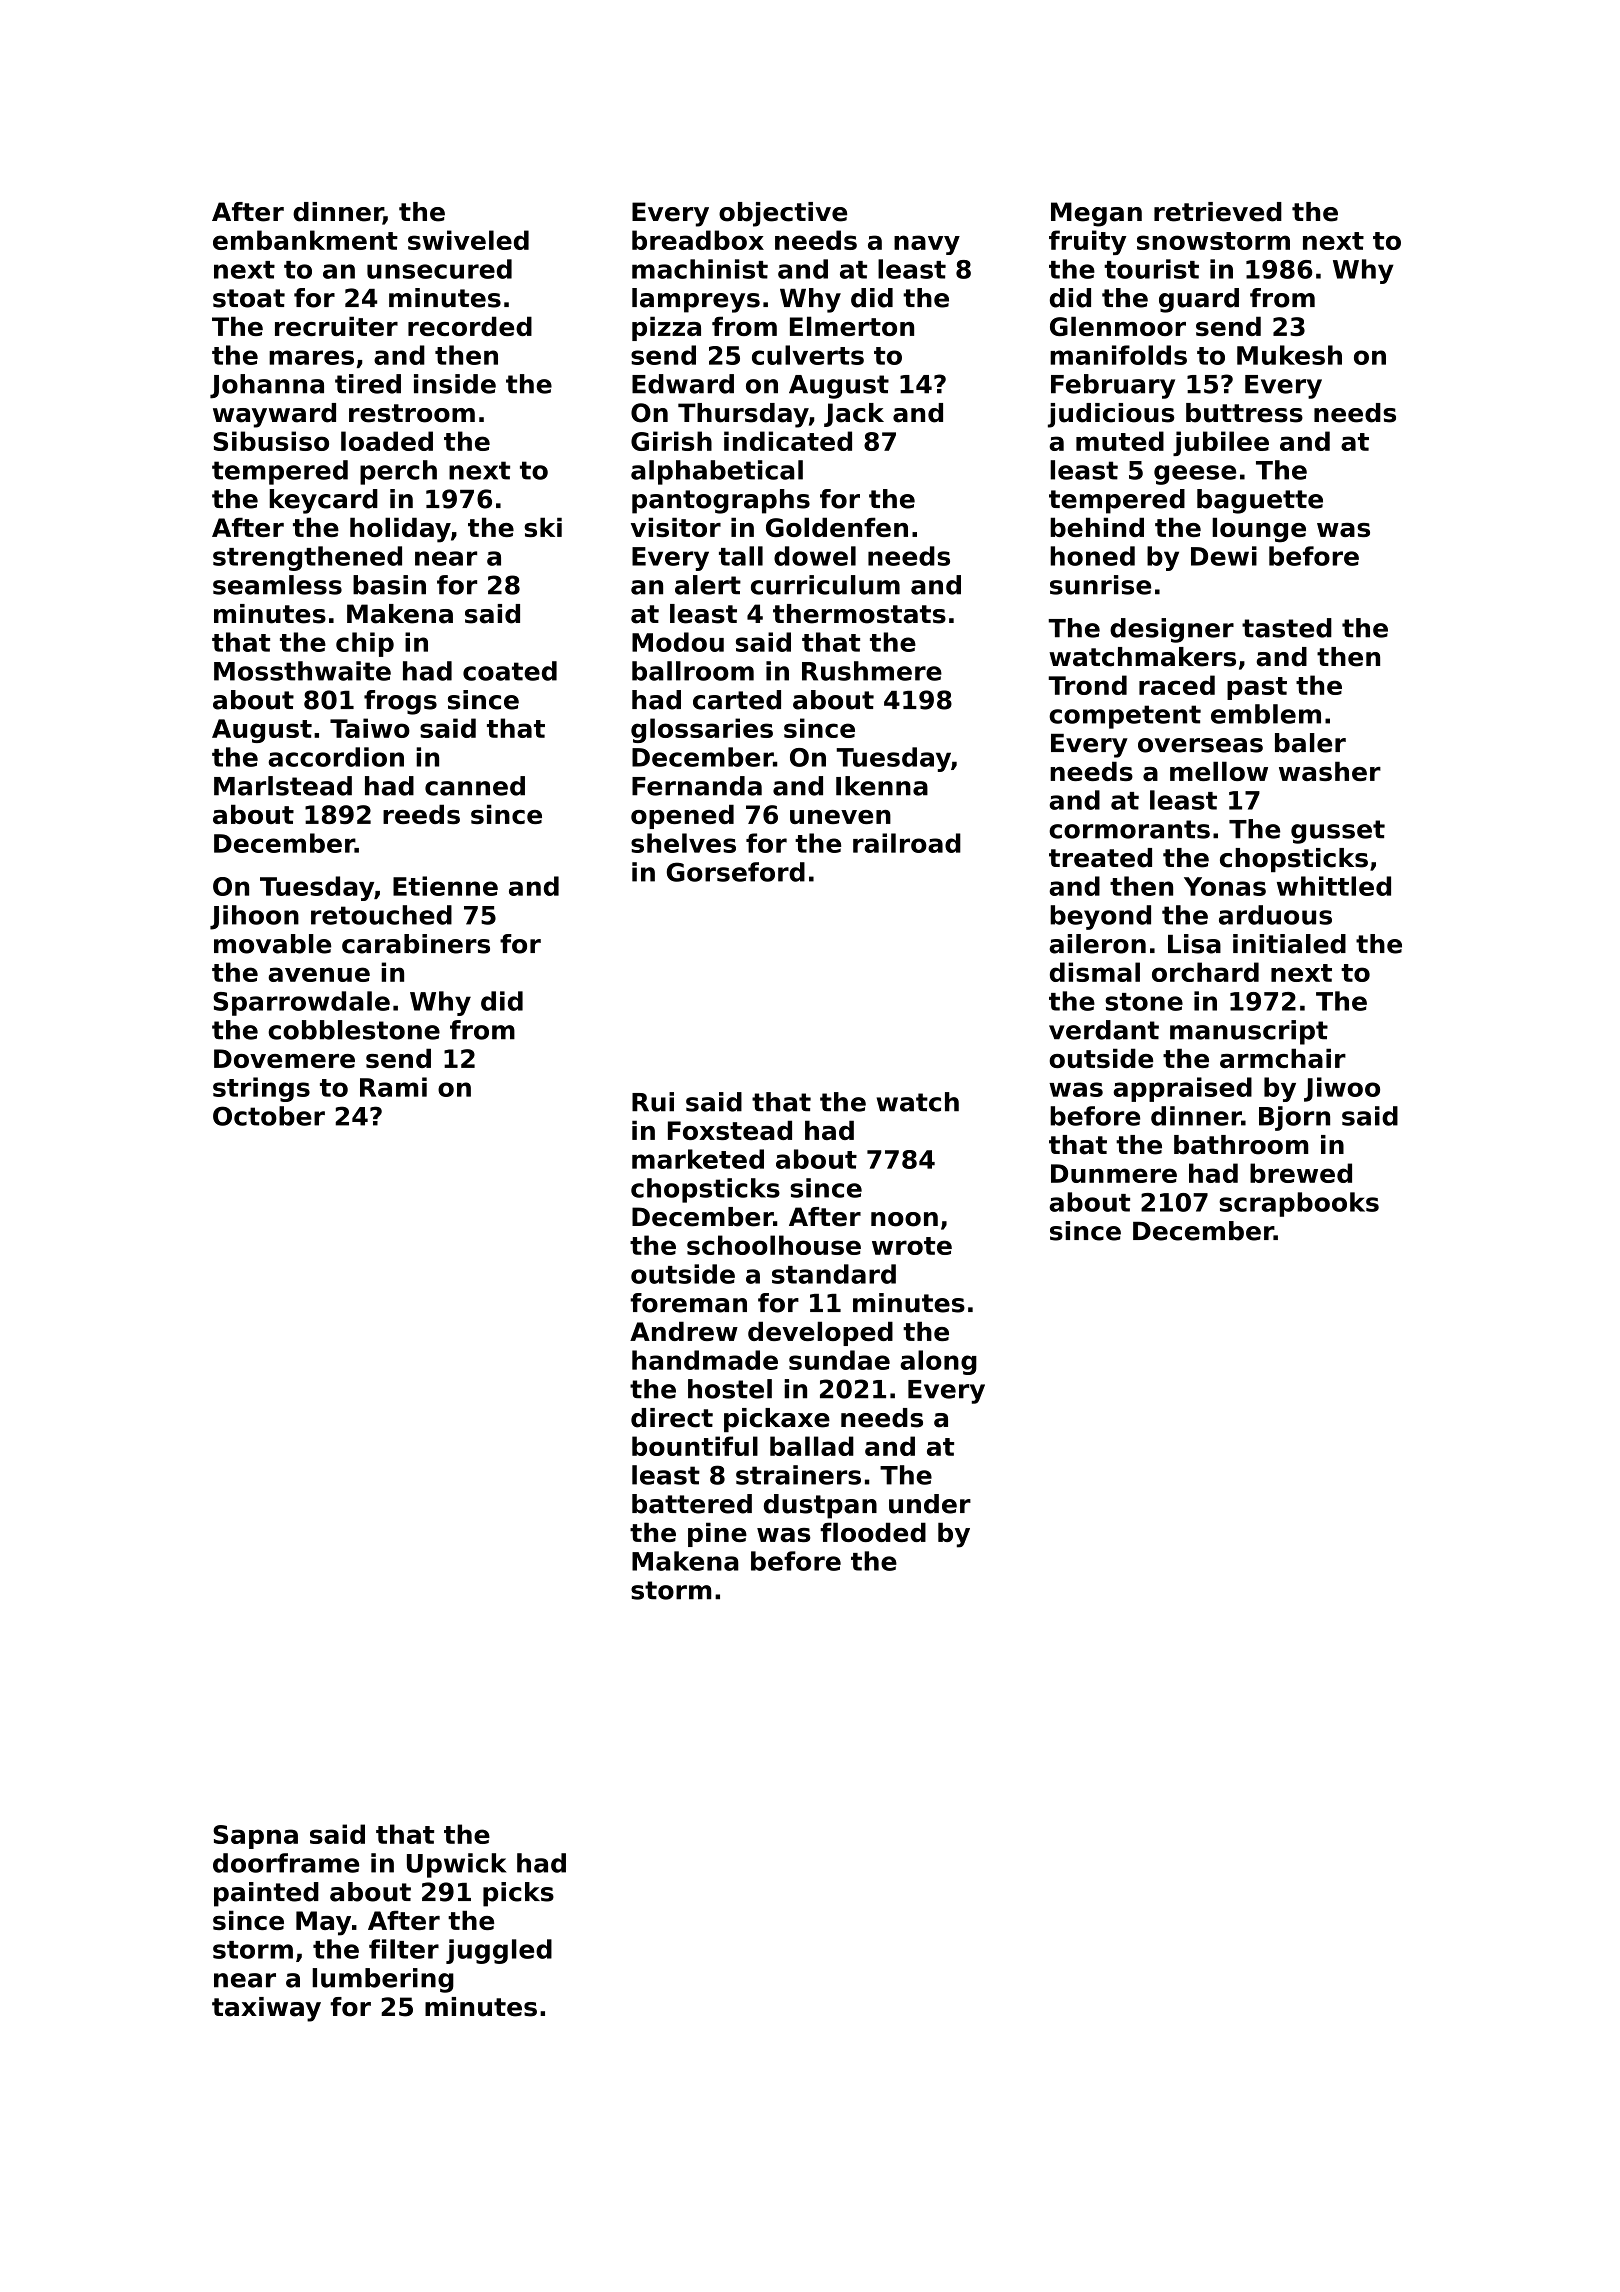 The height and width of the document is (2292, 1620). What do you see at coordinates (1096, 214) in the document?
I see `Megan` at bounding box center [1096, 214].
